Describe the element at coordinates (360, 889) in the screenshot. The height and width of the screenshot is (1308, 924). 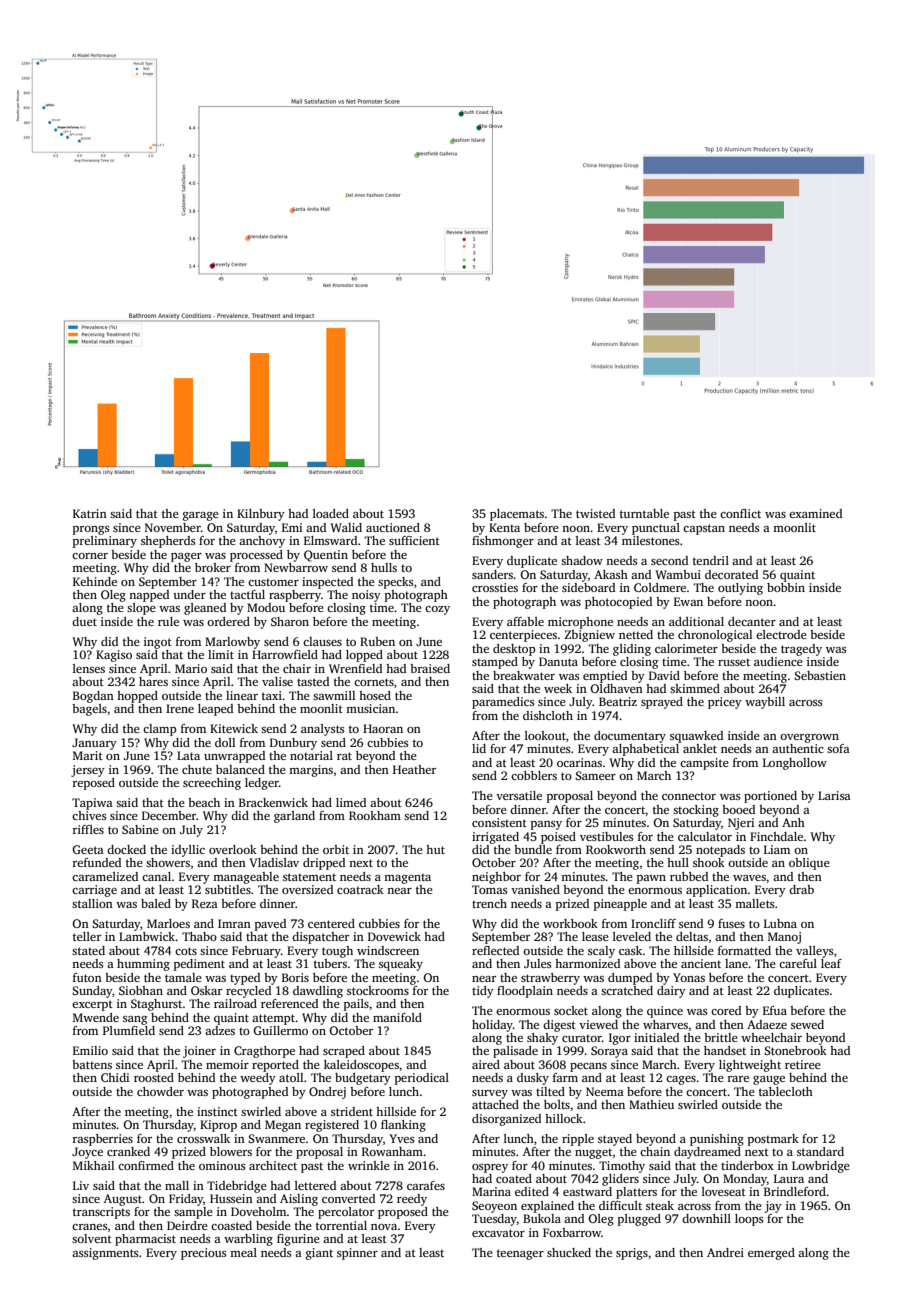
I see `coatrack` at that location.
